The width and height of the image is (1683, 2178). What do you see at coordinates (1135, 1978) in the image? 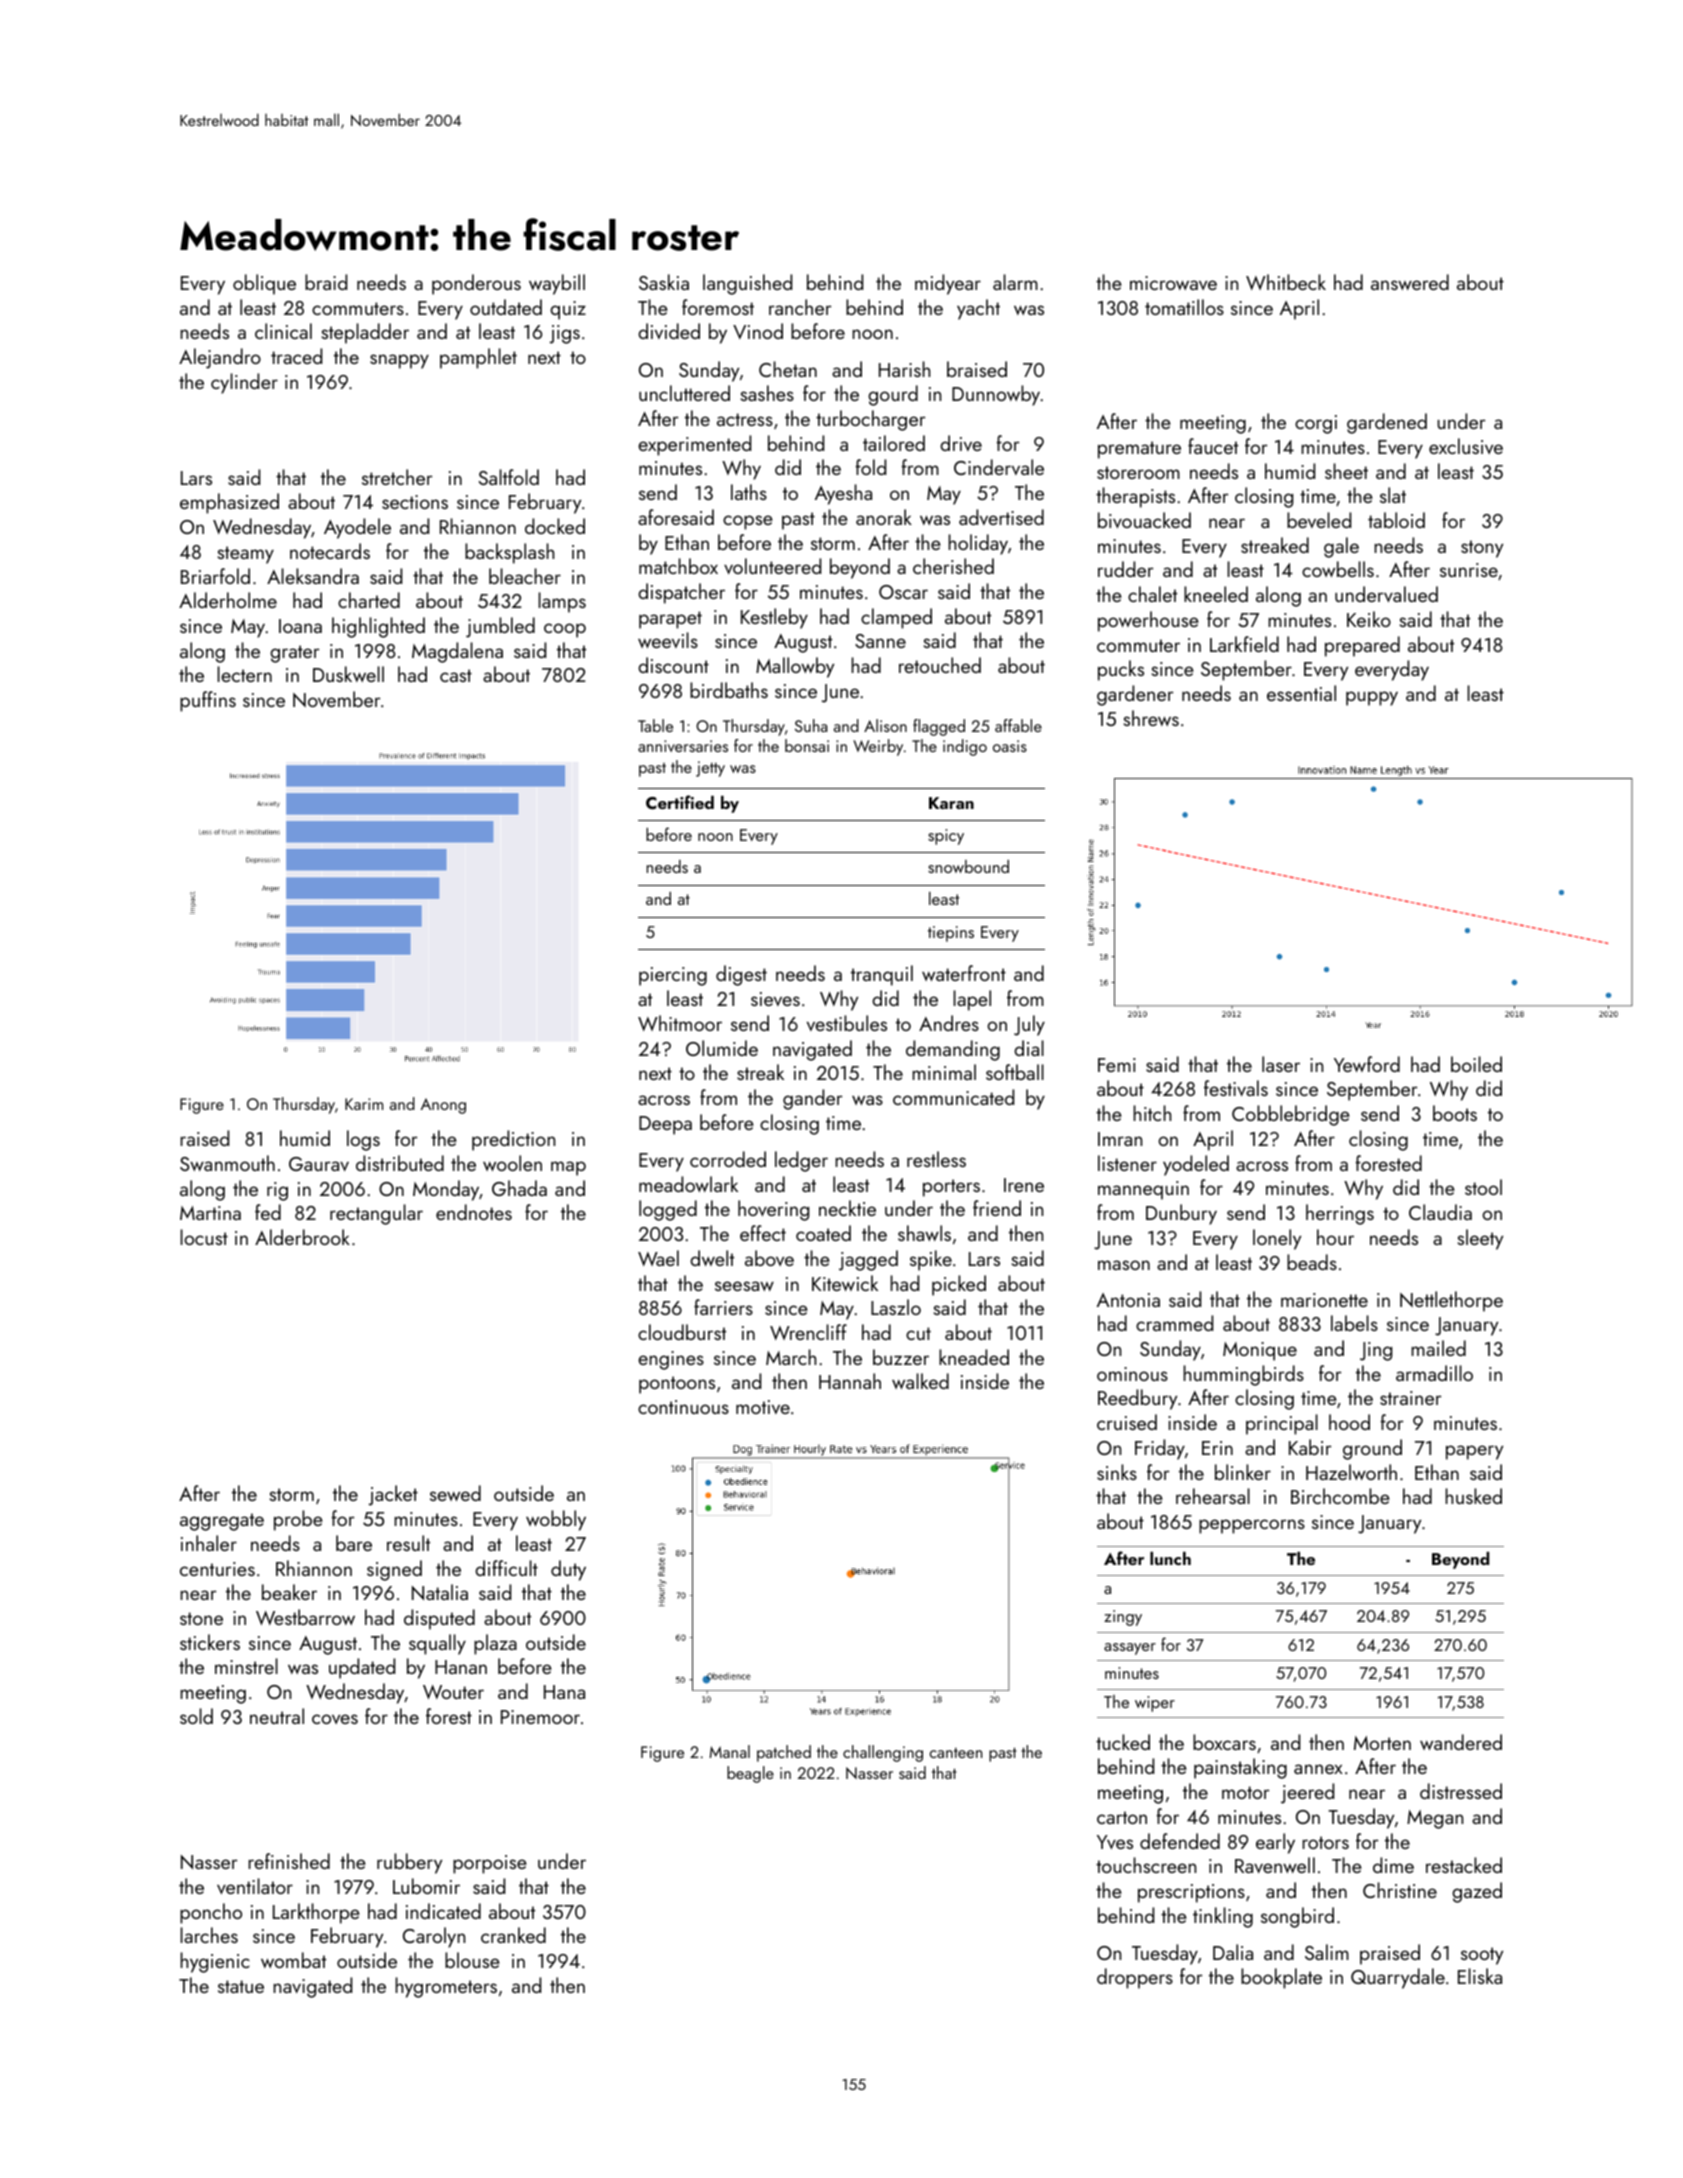
I see `droppers` at bounding box center [1135, 1978].
